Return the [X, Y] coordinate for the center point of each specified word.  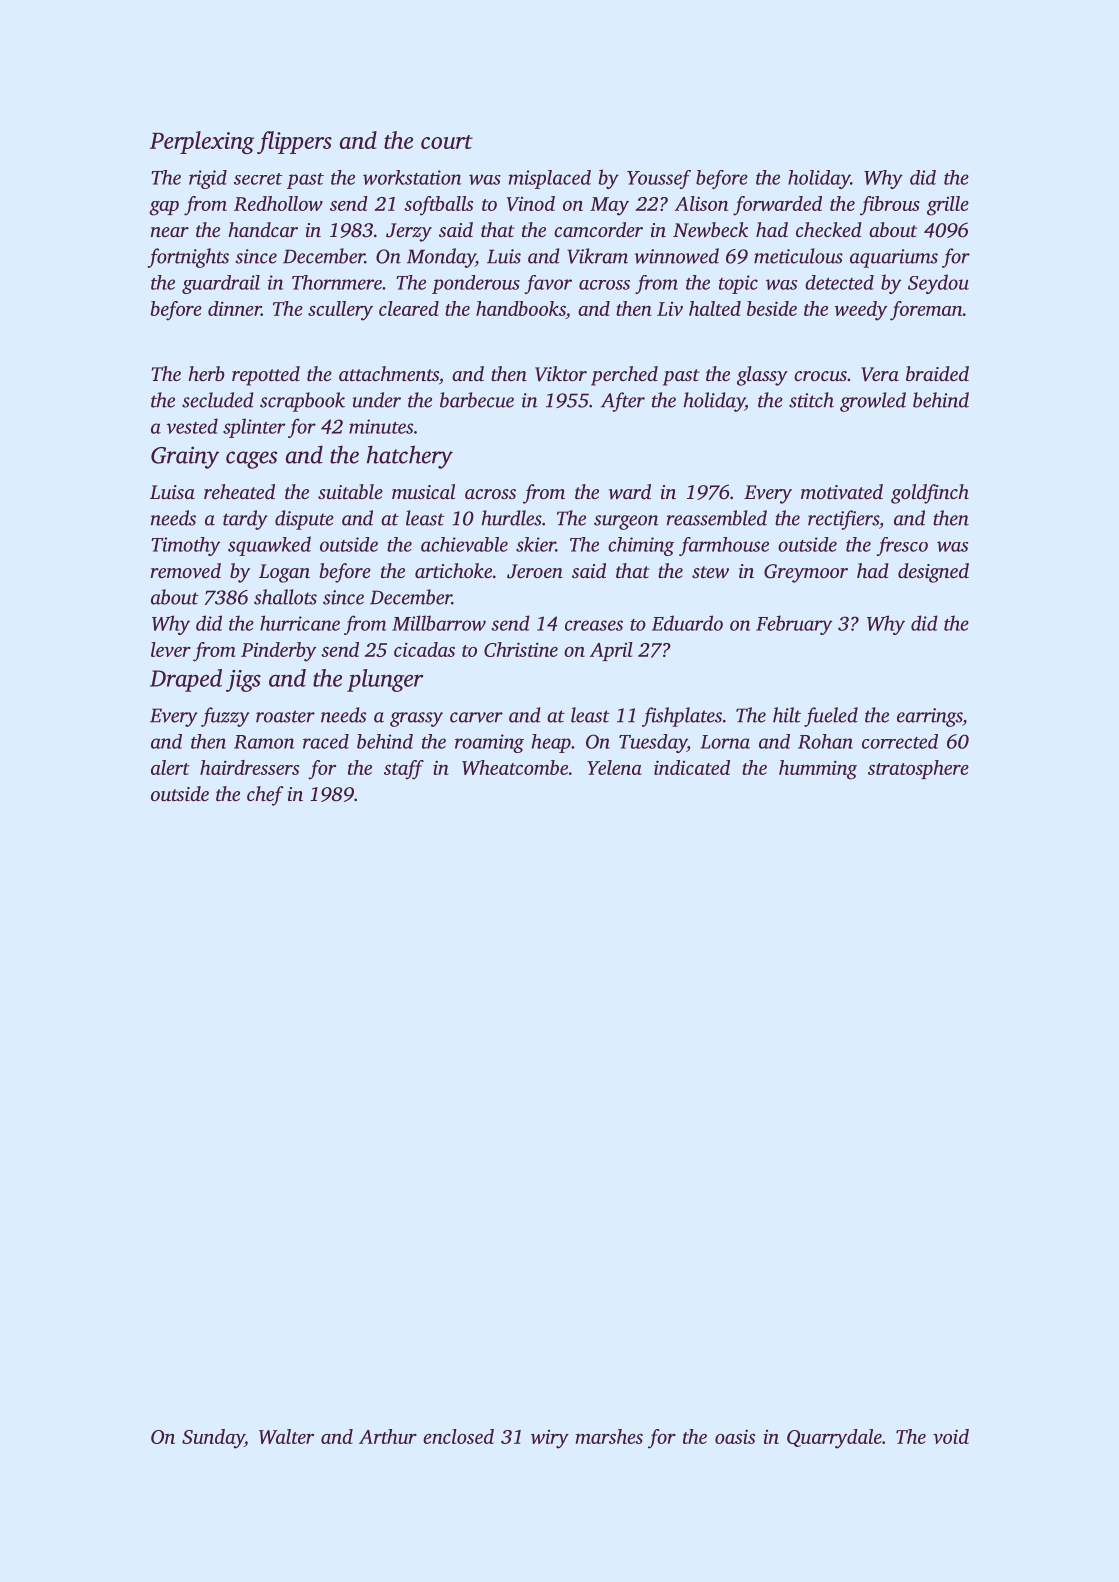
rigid [208, 179]
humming [818, 770]
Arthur [388, 1436]
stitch [811, 400]
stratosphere [918, 769]
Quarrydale [834, 1439]
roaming [489, 743]
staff [404, 770]
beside [772, 308]
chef [265, 796]
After [623, 402]
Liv [670, 309]
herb [206, 373]
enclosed [458, 1436]
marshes [609, 1436]
